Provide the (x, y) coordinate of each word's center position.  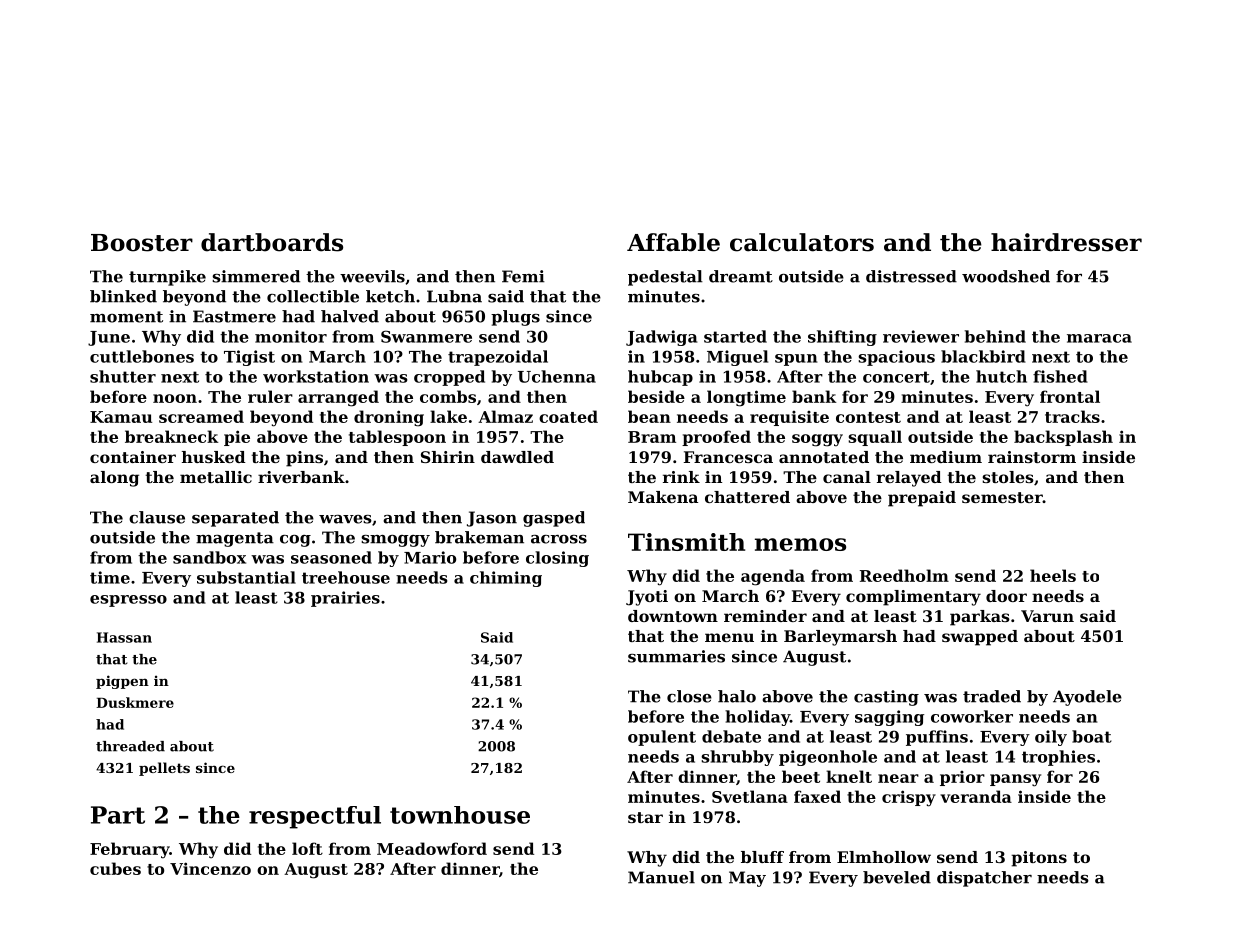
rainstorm (1032, 457)
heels (1053, 575)
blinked (123, 296)
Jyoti (647, 598)
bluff (762, 857)
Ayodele (1087, 698)
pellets (164, 769)
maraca (1099, 338)
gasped (554, 519)
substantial (246, 577)
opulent (662, 738)
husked (214, 457)
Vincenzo (210, 868)
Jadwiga (661, 338)
